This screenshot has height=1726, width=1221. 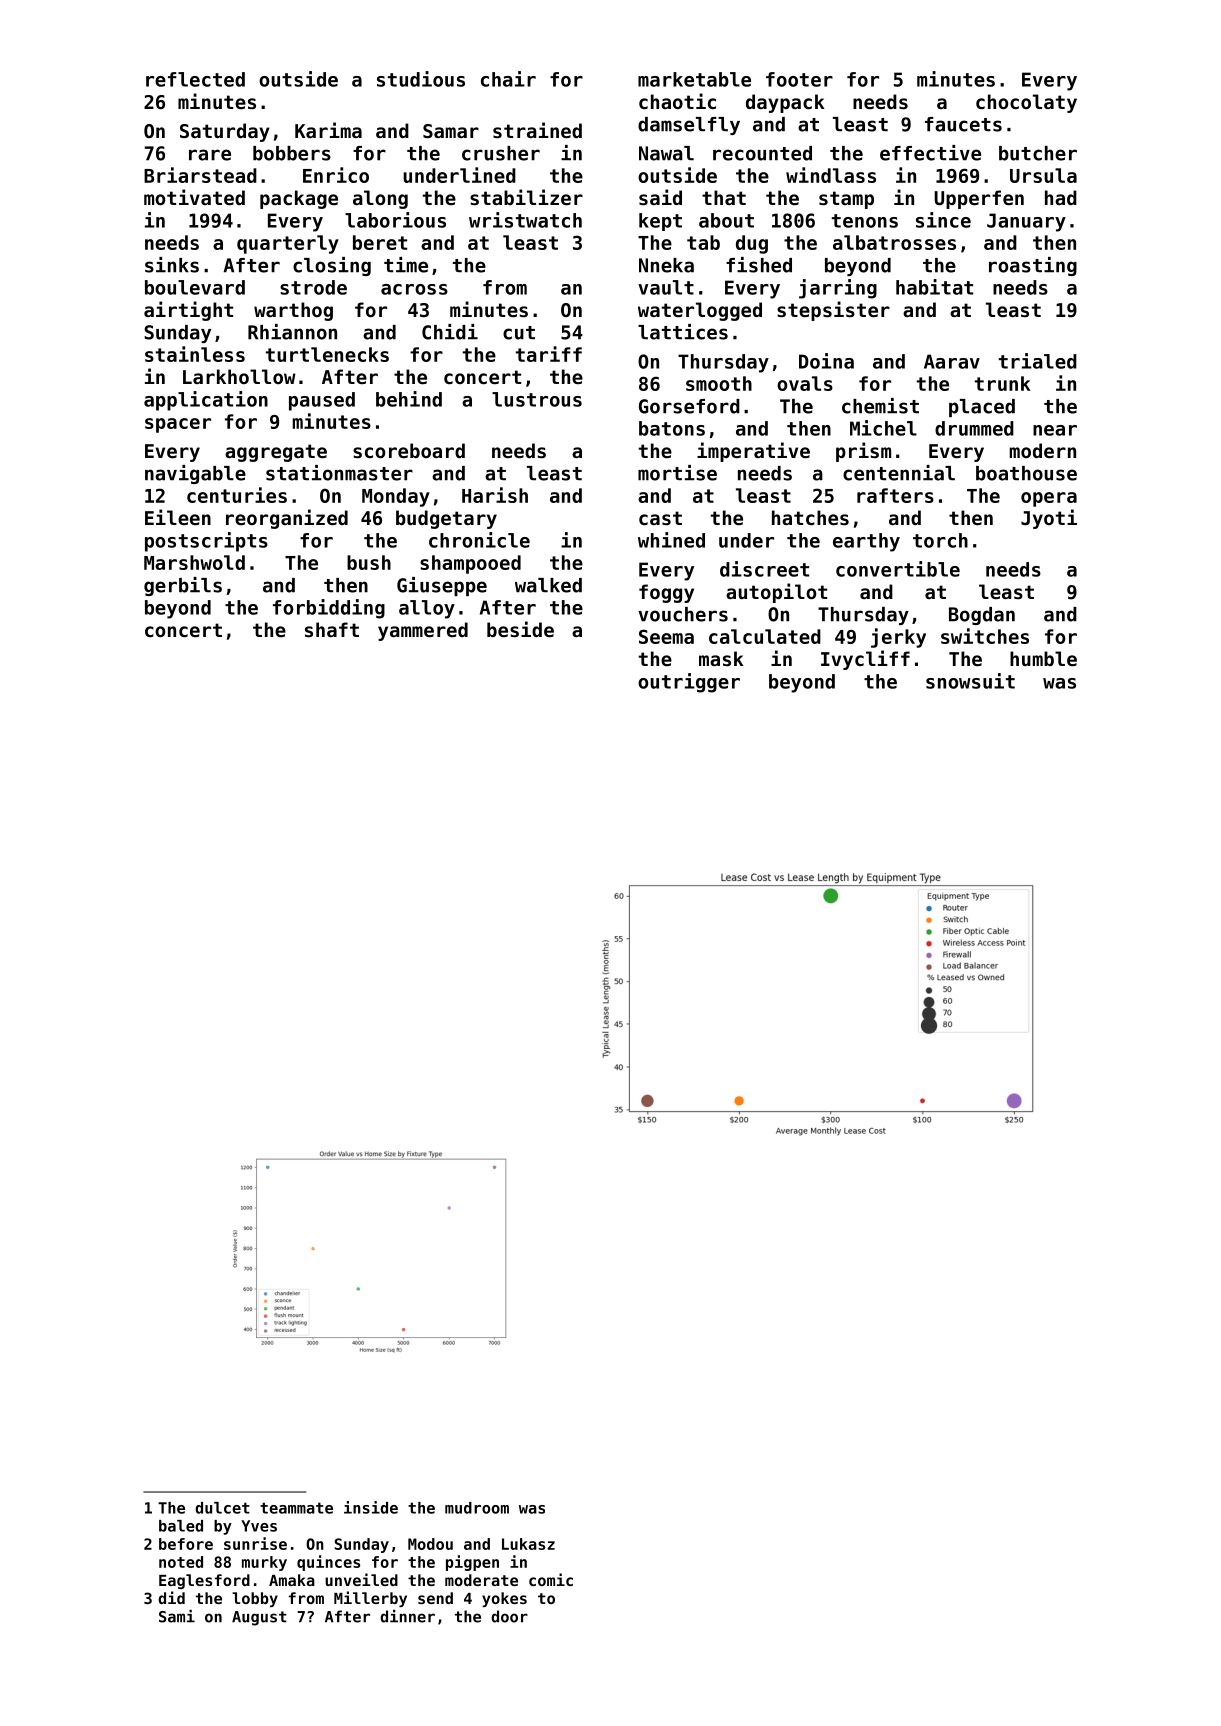 What do you see at coordinates (1038, 153) in the screenshot?
I see `butcher` at bounding box center [1038, 153].
